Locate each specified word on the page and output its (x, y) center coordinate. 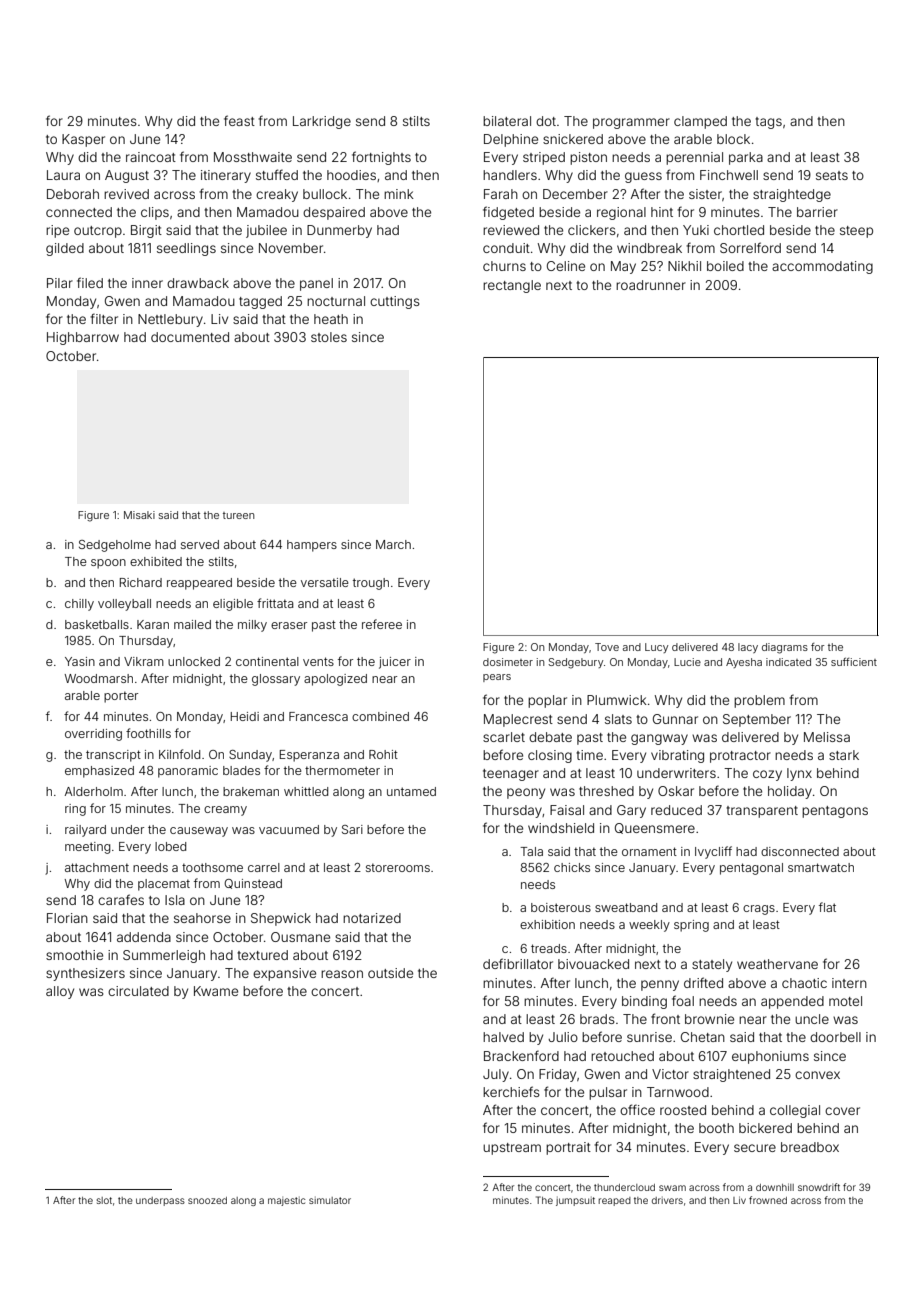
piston (588, 158)
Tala (531, 851)
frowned (768, 1200)
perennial (694, 158)
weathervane (777, 964)
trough (371, 584)
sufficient (854, 662)
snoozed (207, 1200)
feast (239, 120)
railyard (85, 831)
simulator (330, 1200)
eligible (233, 605)
